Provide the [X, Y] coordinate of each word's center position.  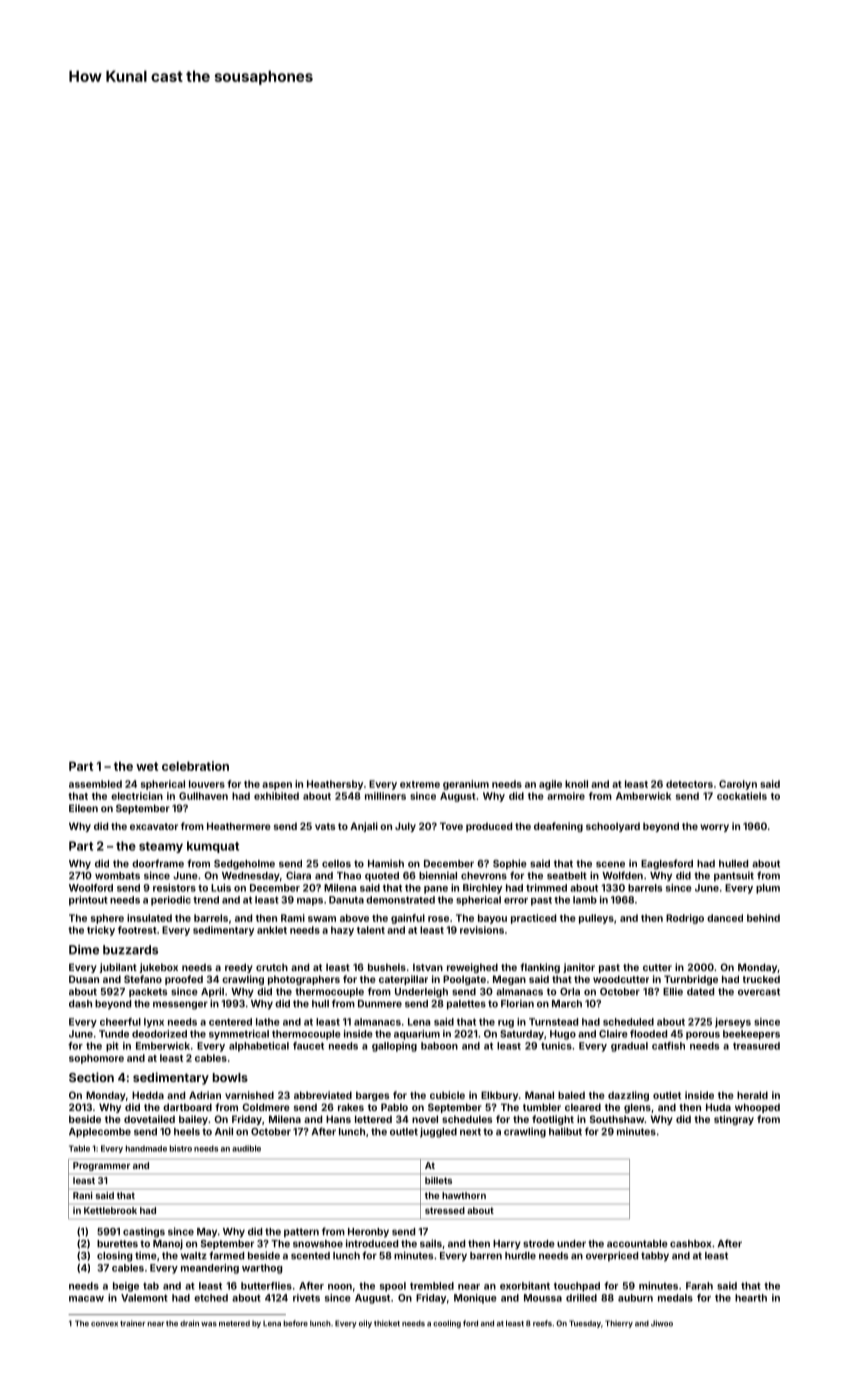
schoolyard [613, 827]
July [405, 827]
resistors [174, 888]
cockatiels [742, 796]
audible [246, 1148]
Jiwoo [662, 1323]
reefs [542, 1323]
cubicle [447, 1095]
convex [104, 1324]
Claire [613, 1034]
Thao [349, 876]
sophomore [96, 1059]
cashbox [690, 1244]
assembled [95, 784]
